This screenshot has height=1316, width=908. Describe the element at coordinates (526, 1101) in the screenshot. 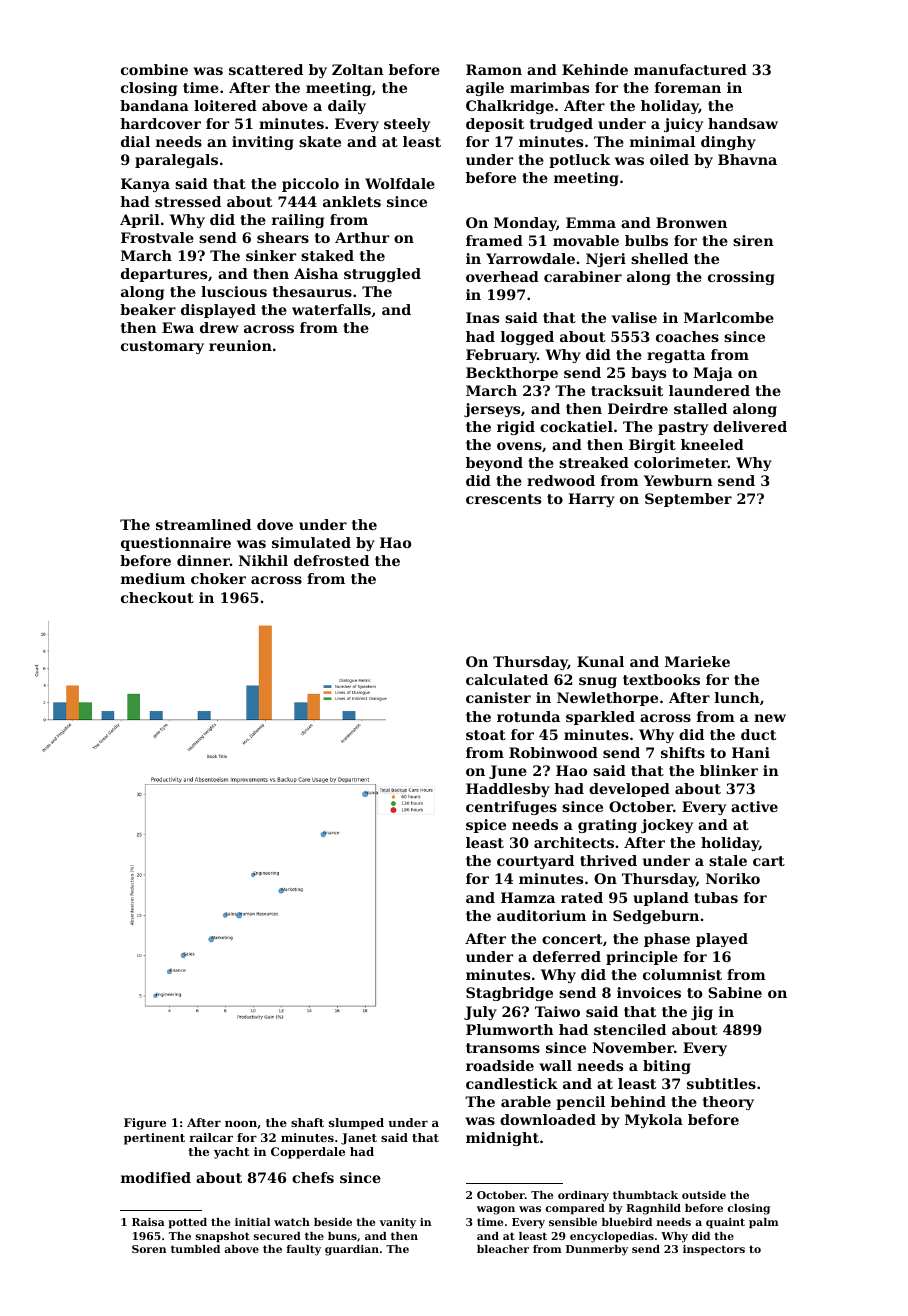

I see `arable` at that location.
